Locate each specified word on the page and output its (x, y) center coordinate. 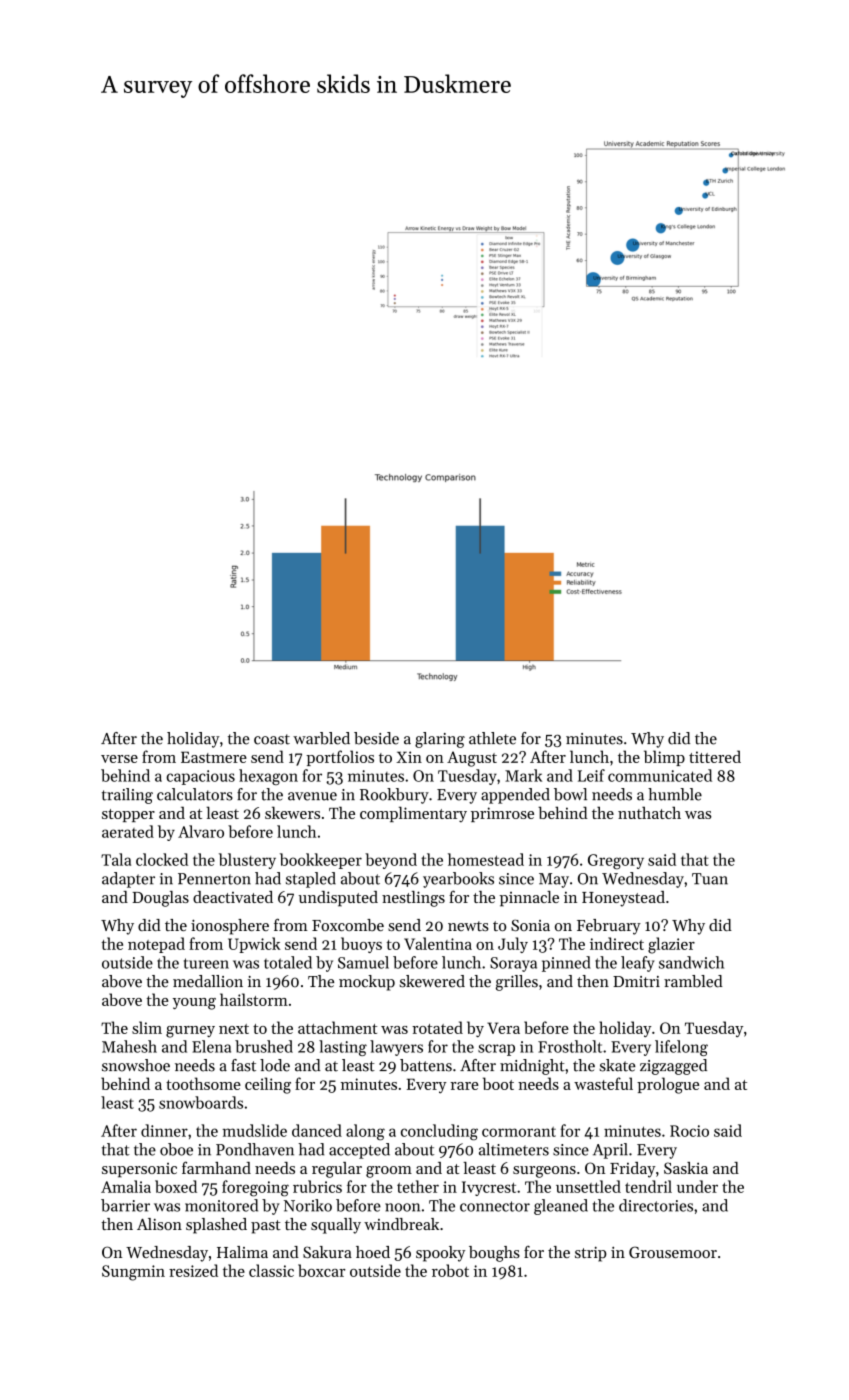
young (194, 1004)
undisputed (338, 899)
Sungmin (133, 1273)
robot (450, 1270)
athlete (492, 738)
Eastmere (214, 757)
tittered (715, 756)
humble (675, 794)
